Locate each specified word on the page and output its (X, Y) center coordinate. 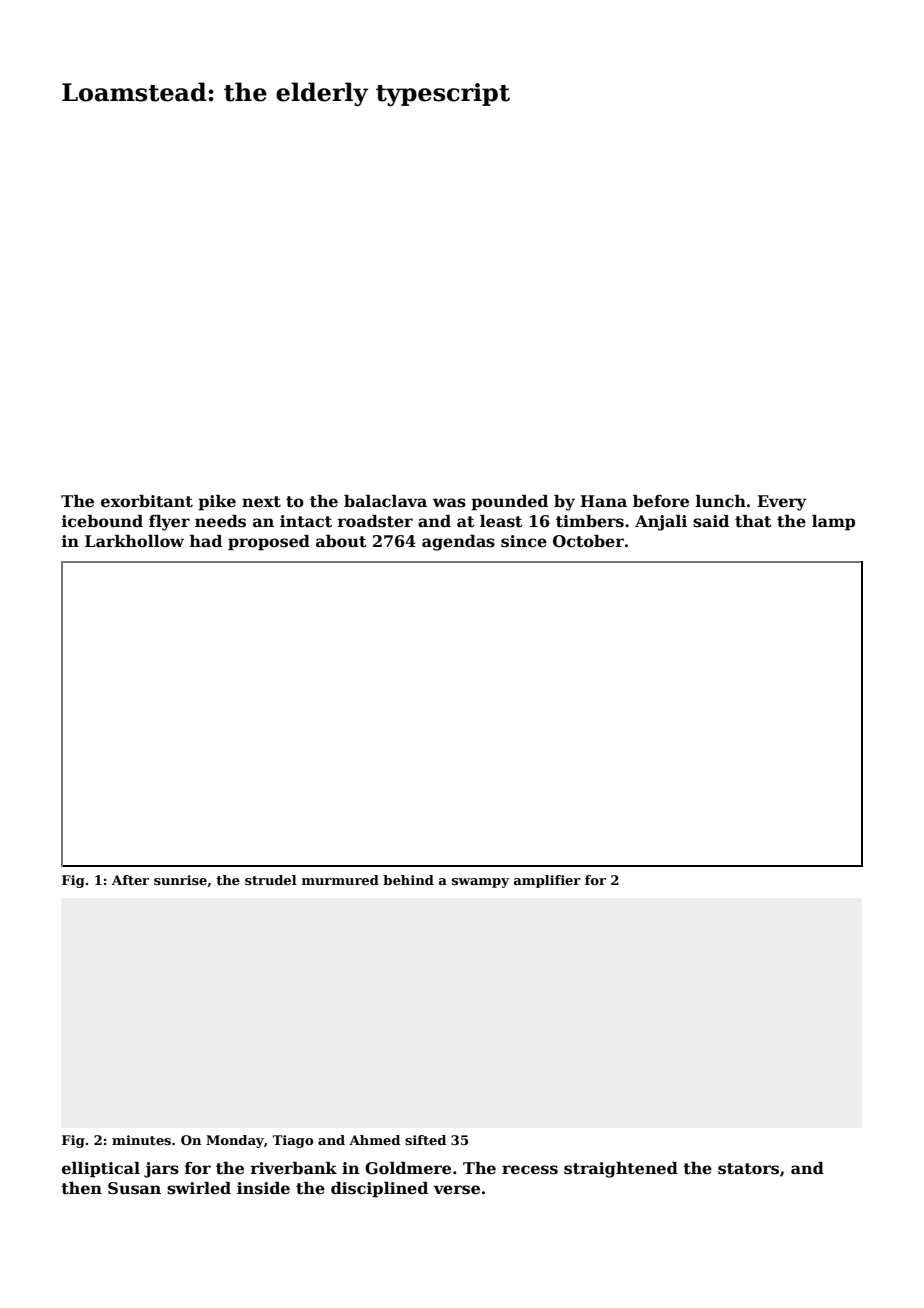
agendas (458, 543)
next (261, 502)
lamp (833, 523)
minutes (141, 1140)
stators (748, 1169)
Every (782, 503)
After (130, 880)
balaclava (385, 501)
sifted (425, 1140)
